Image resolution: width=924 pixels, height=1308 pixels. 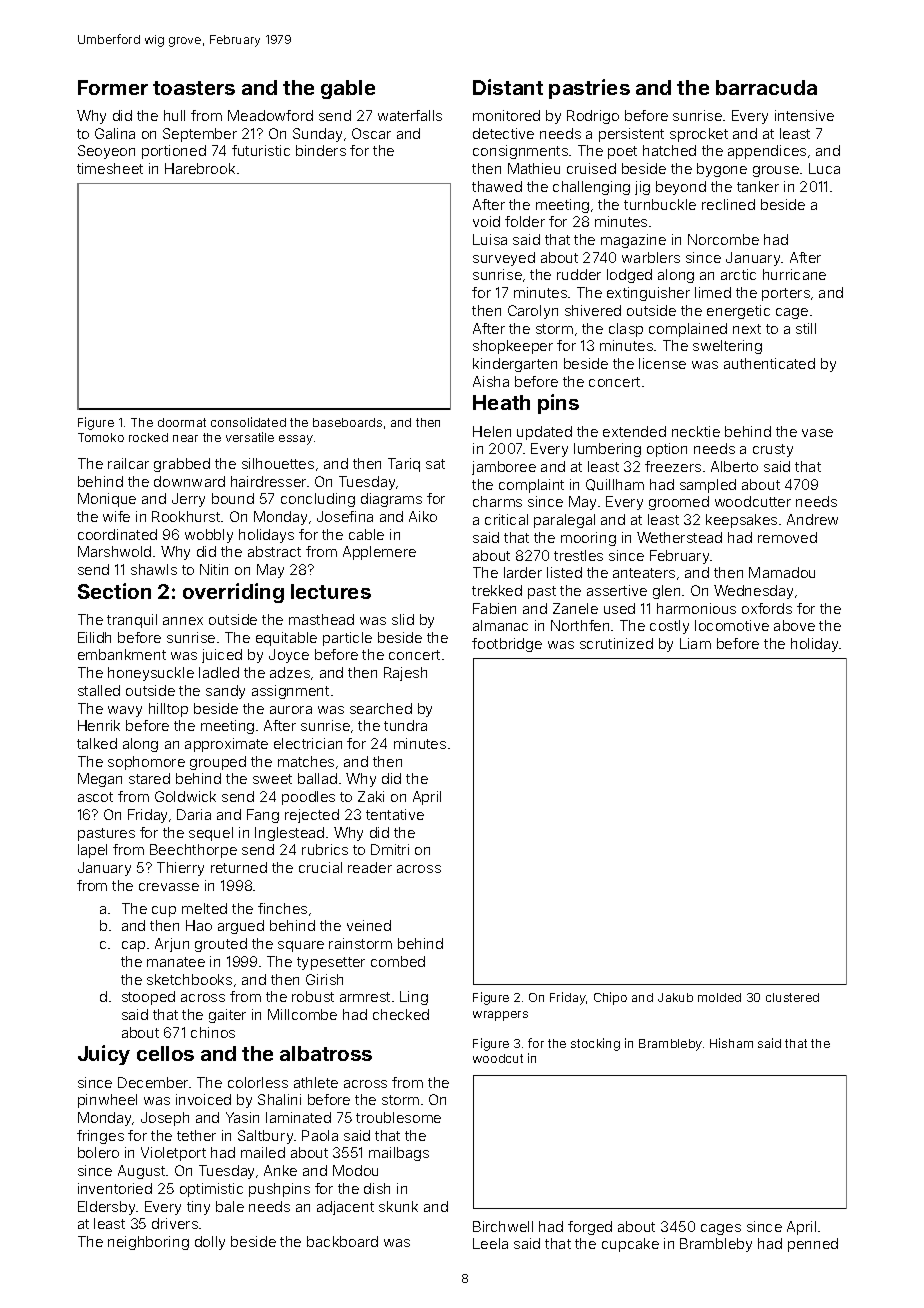 What do you see at coordinates (148, 1243) in the page?
I see `neighboring` at bounding box center [148, 1243].
